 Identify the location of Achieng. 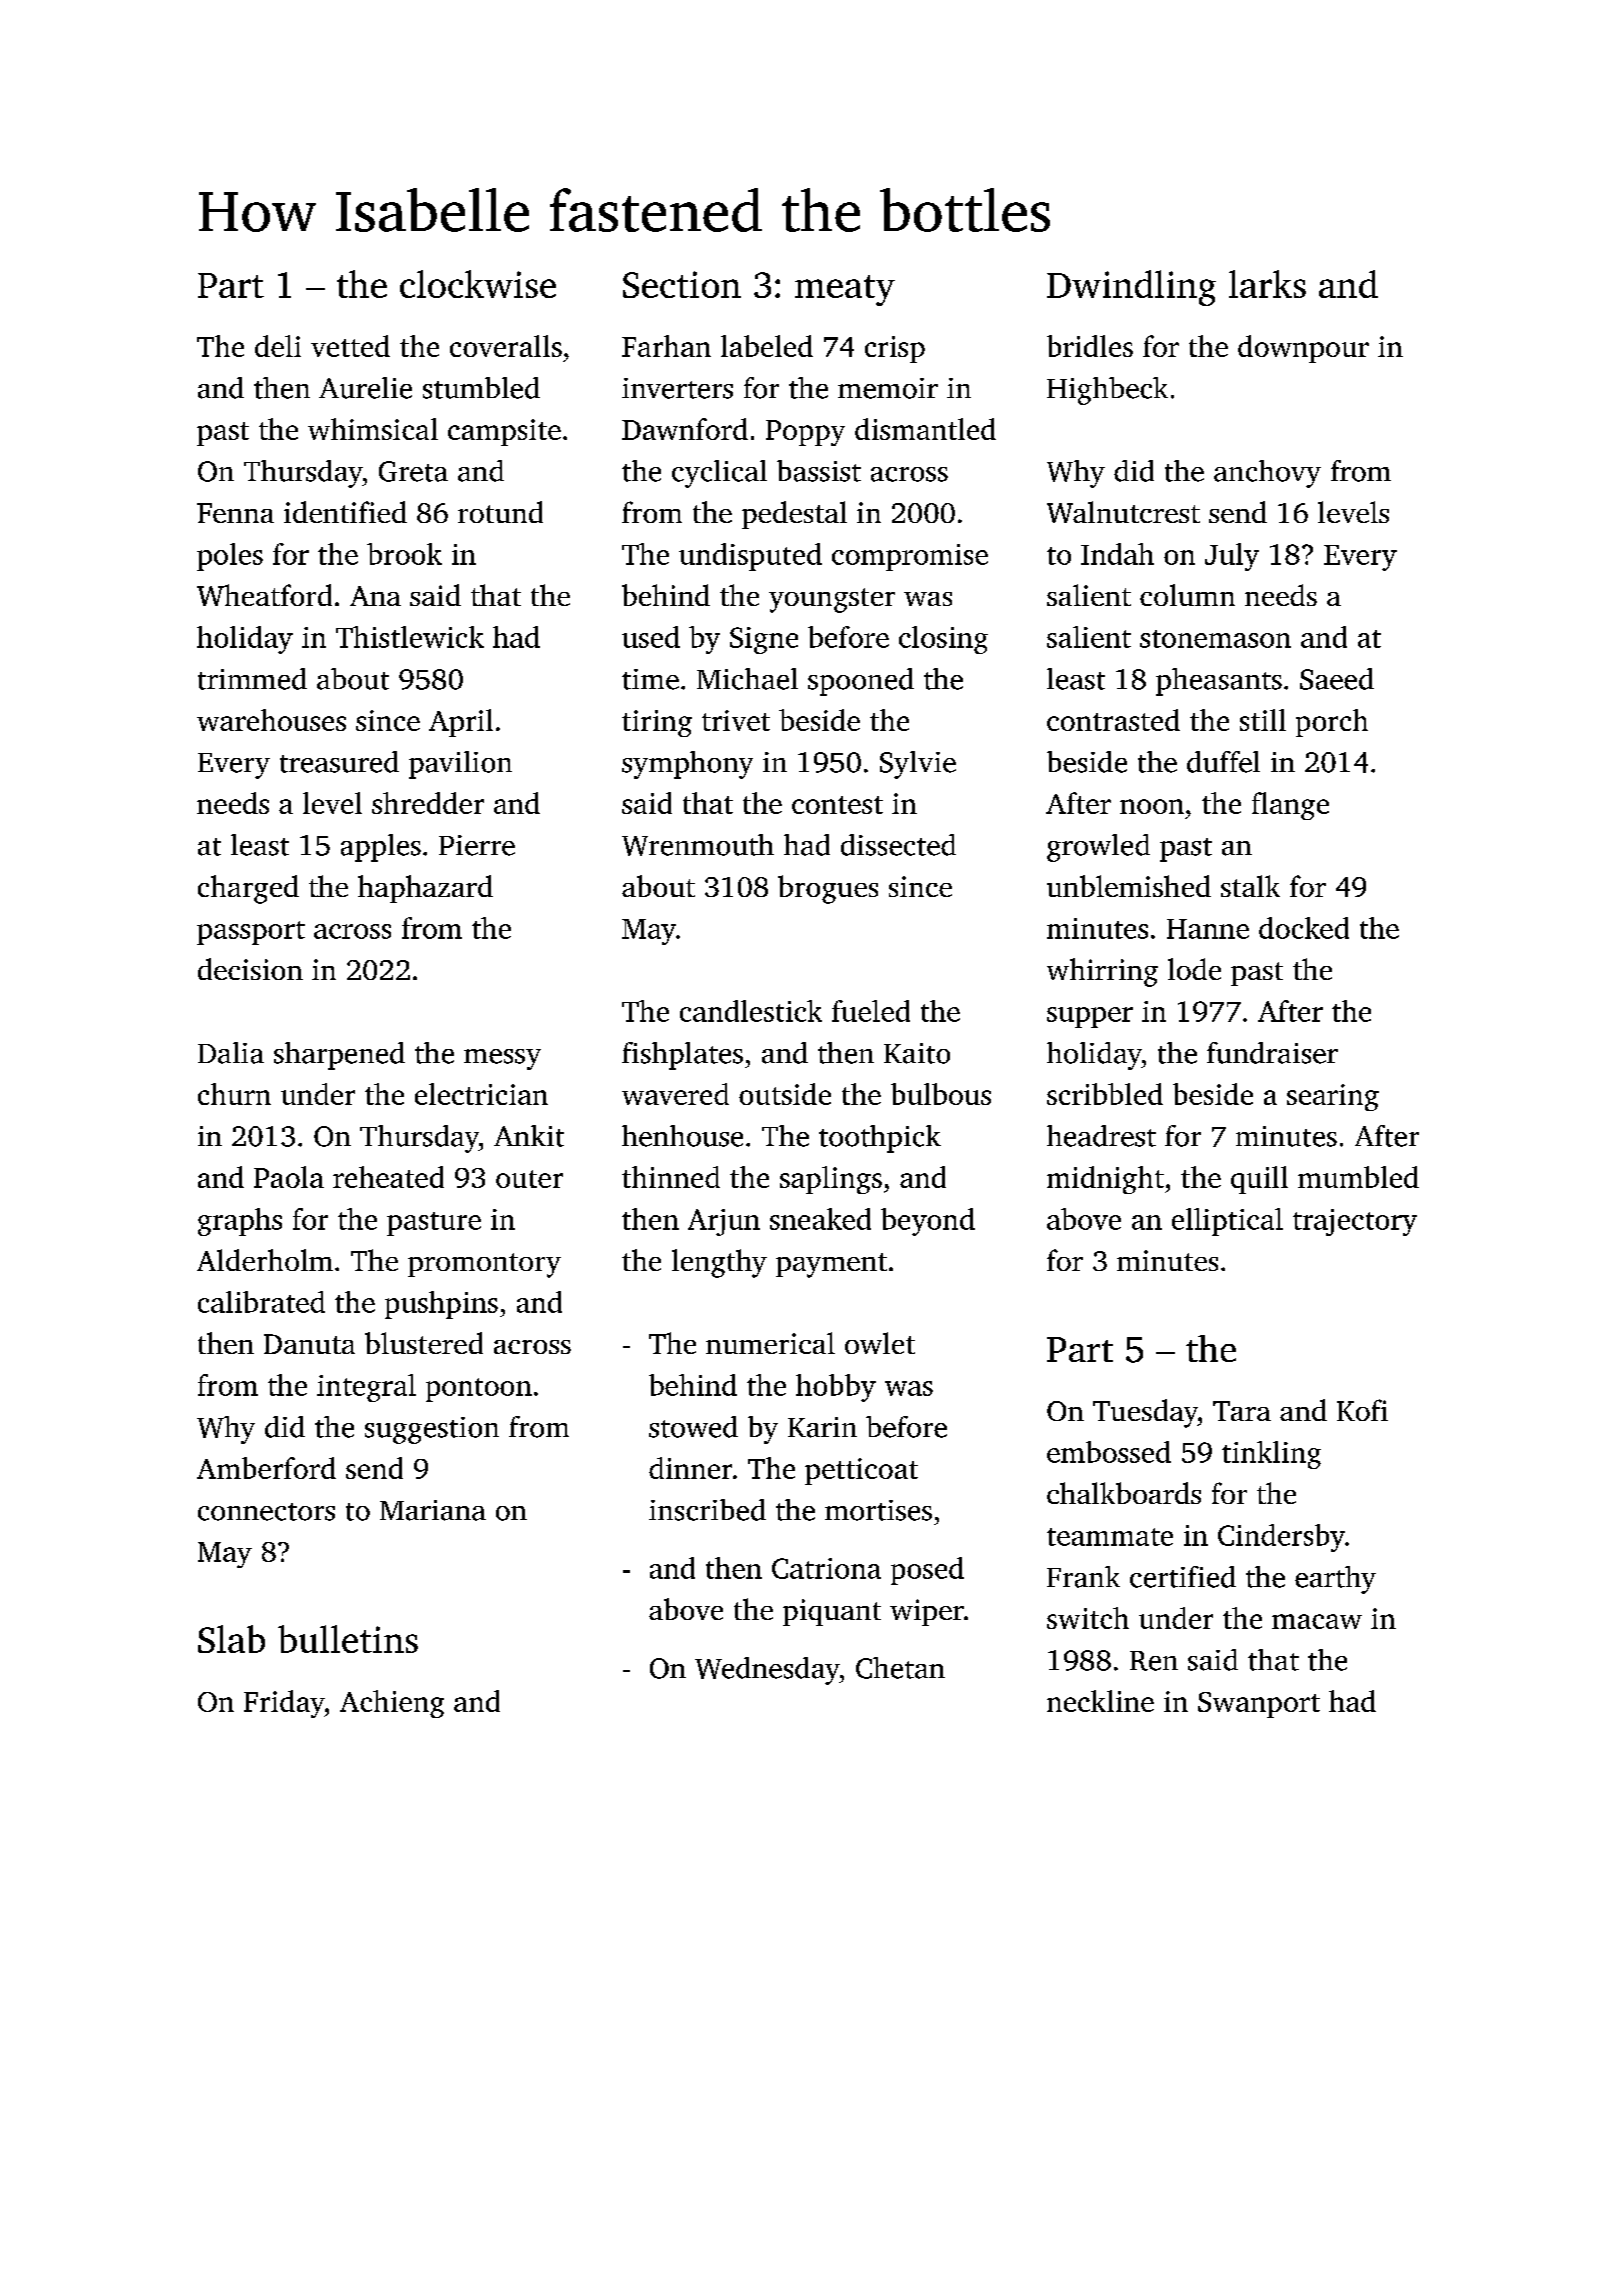
(392, 1704).
